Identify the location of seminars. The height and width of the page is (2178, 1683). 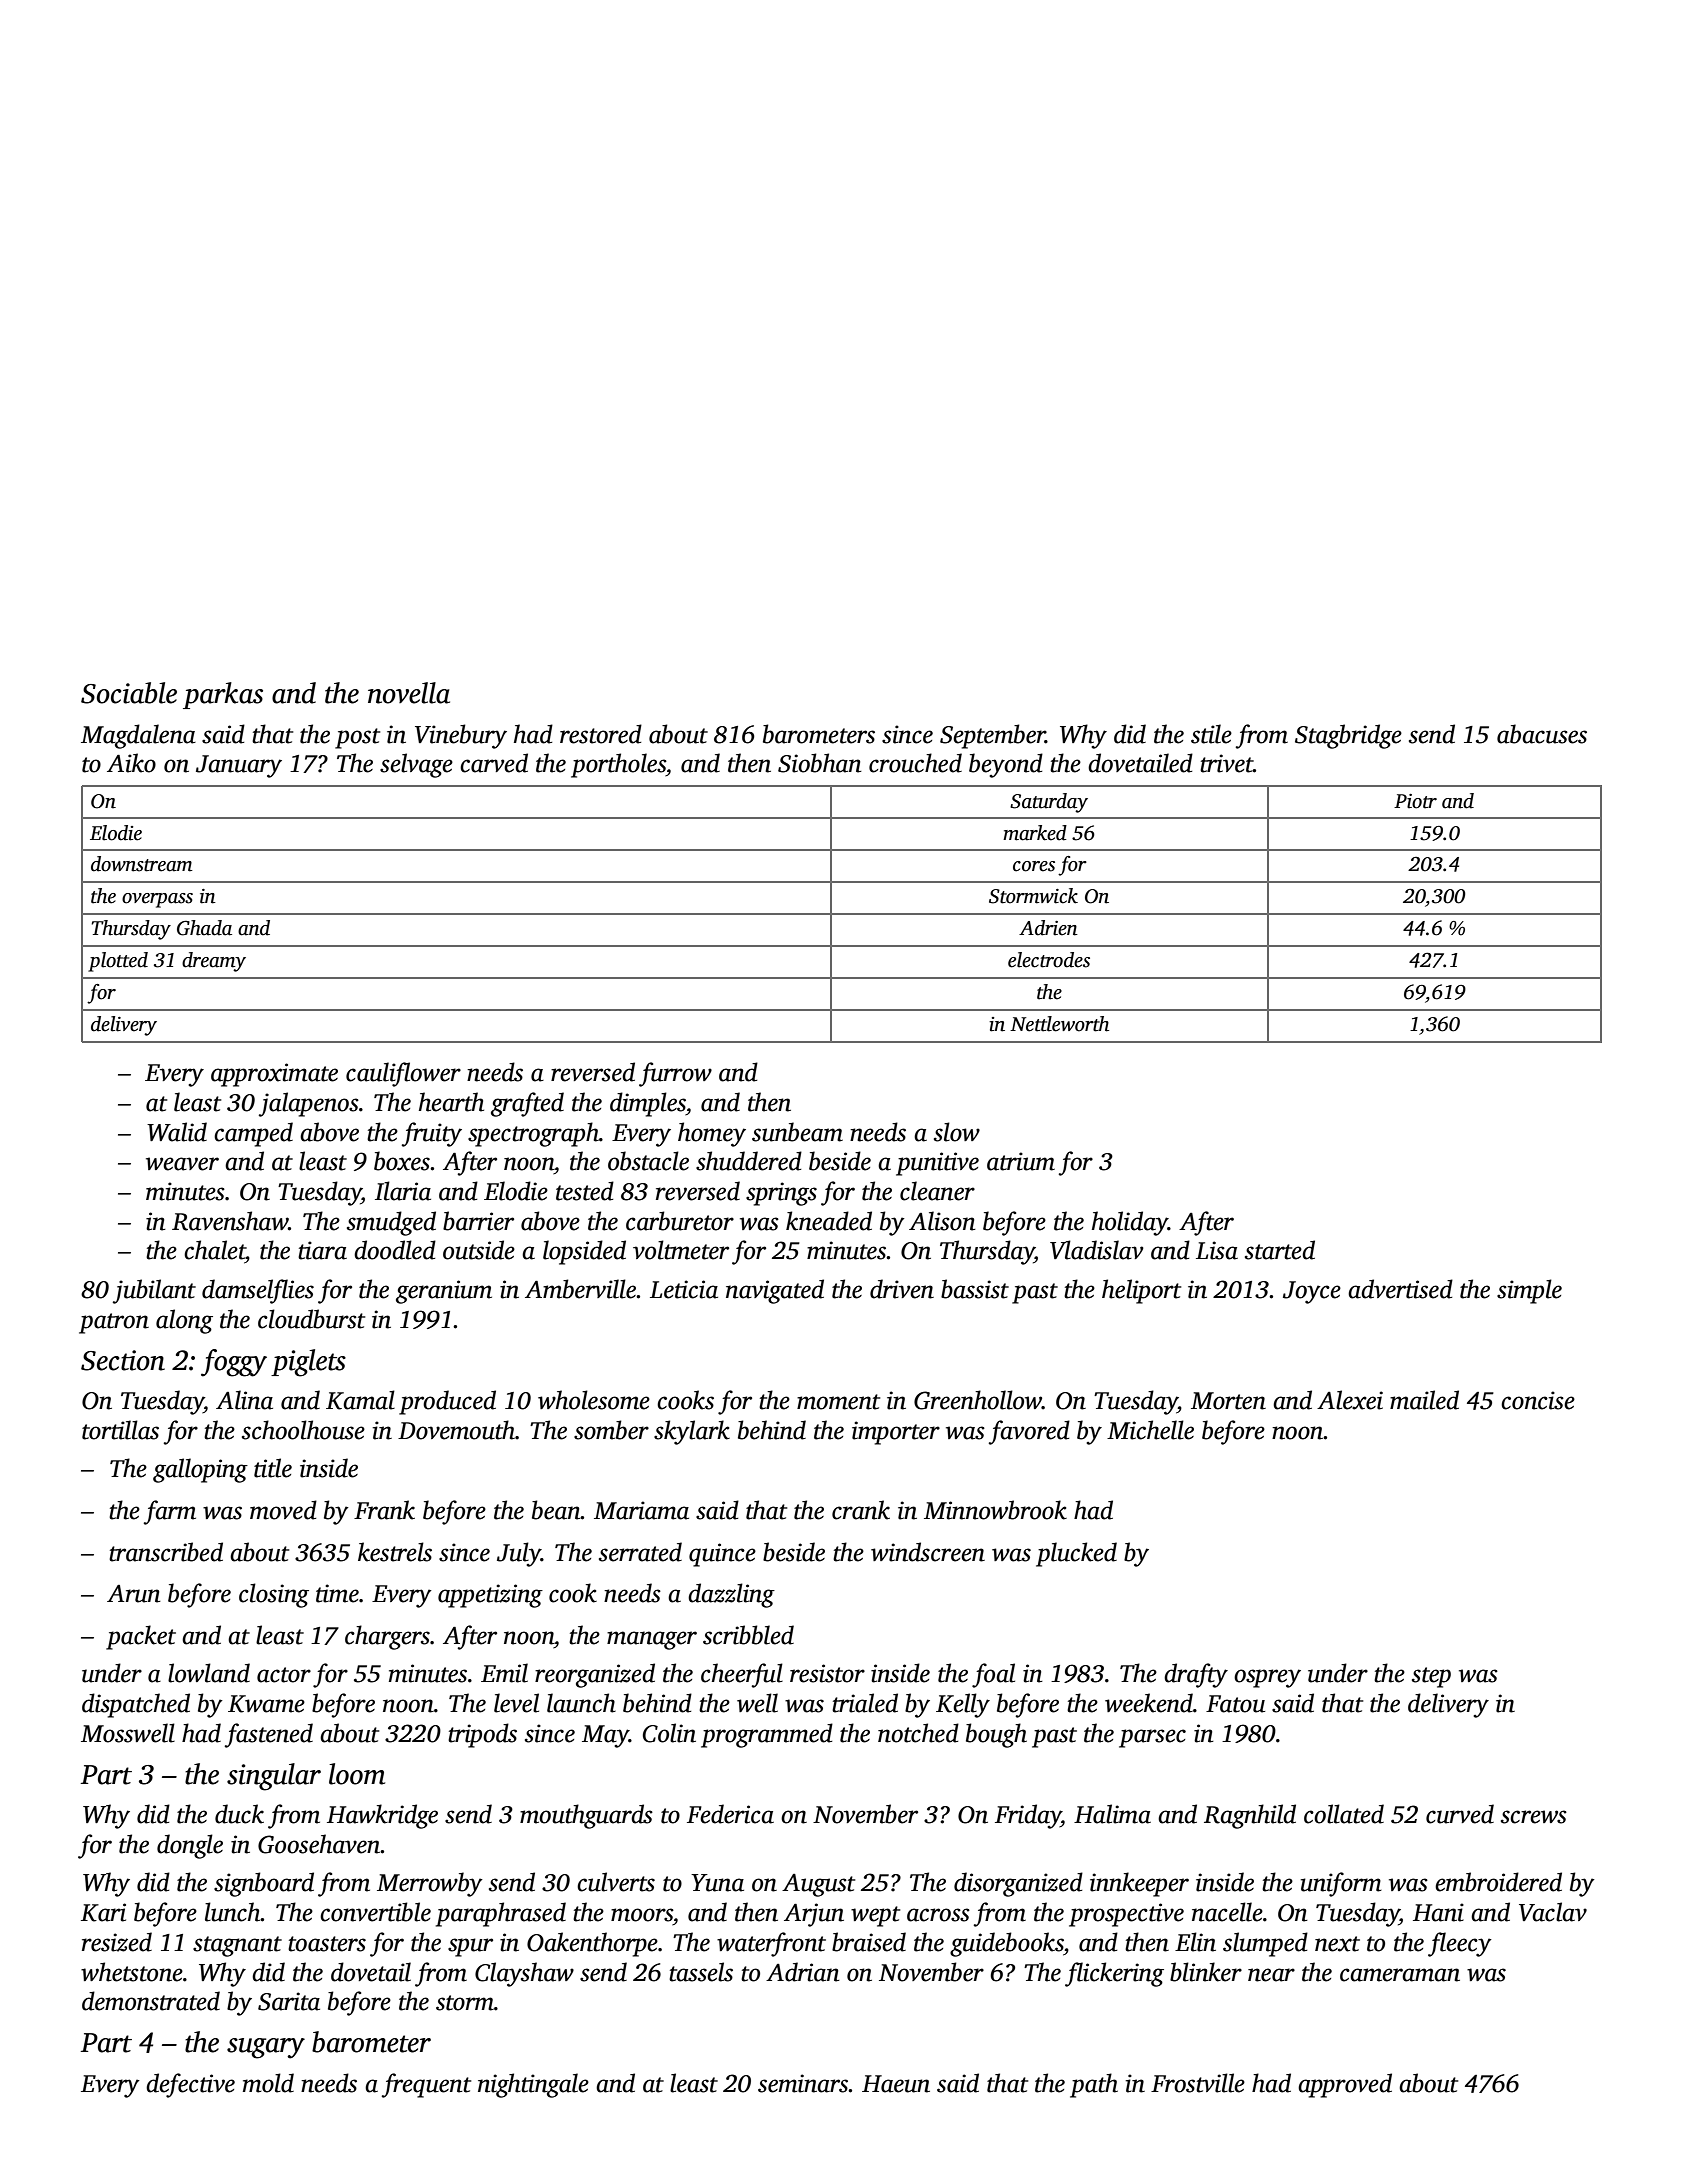
(803, 2083).
